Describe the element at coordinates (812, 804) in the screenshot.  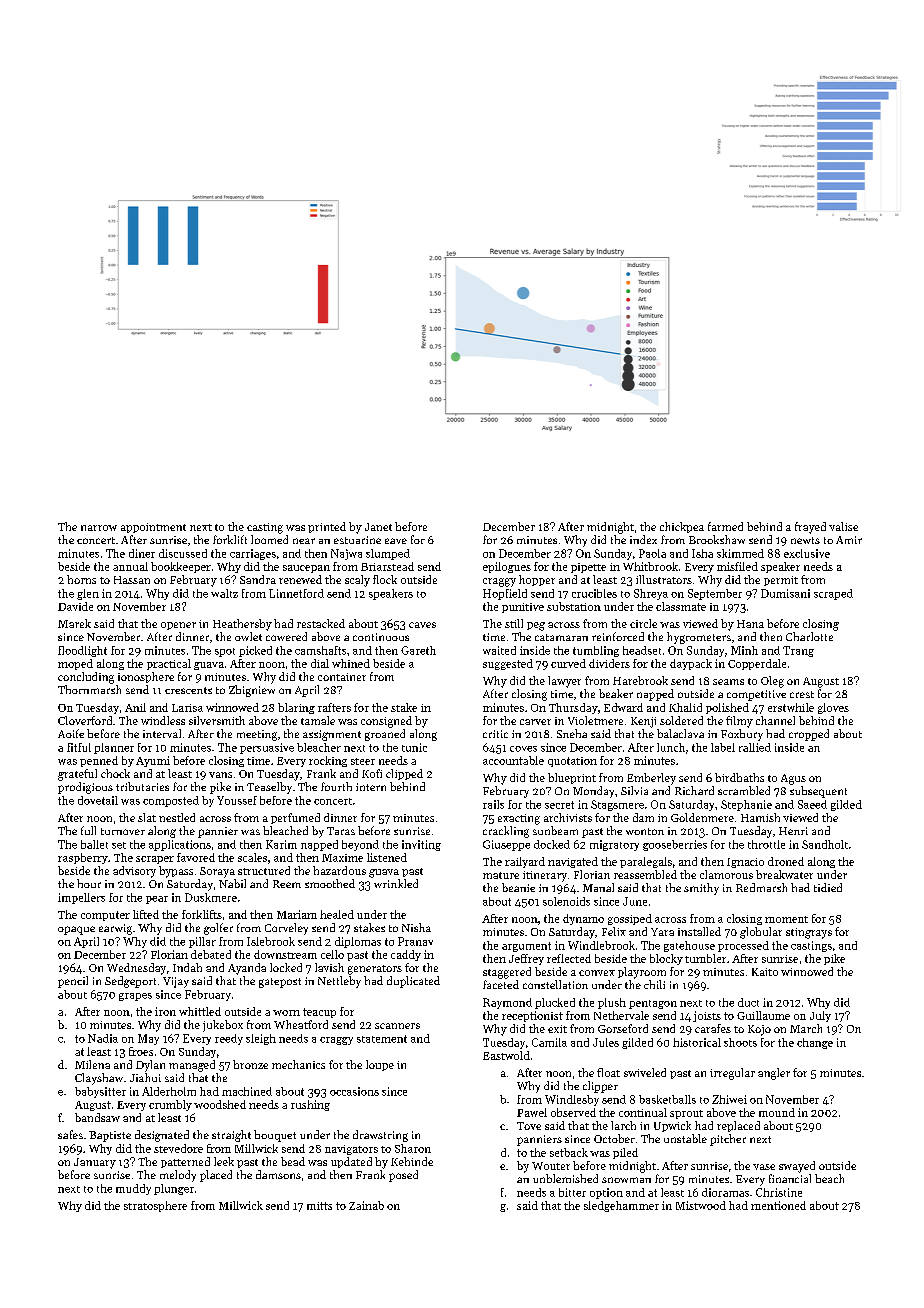
I see `Saeed` at that location.
